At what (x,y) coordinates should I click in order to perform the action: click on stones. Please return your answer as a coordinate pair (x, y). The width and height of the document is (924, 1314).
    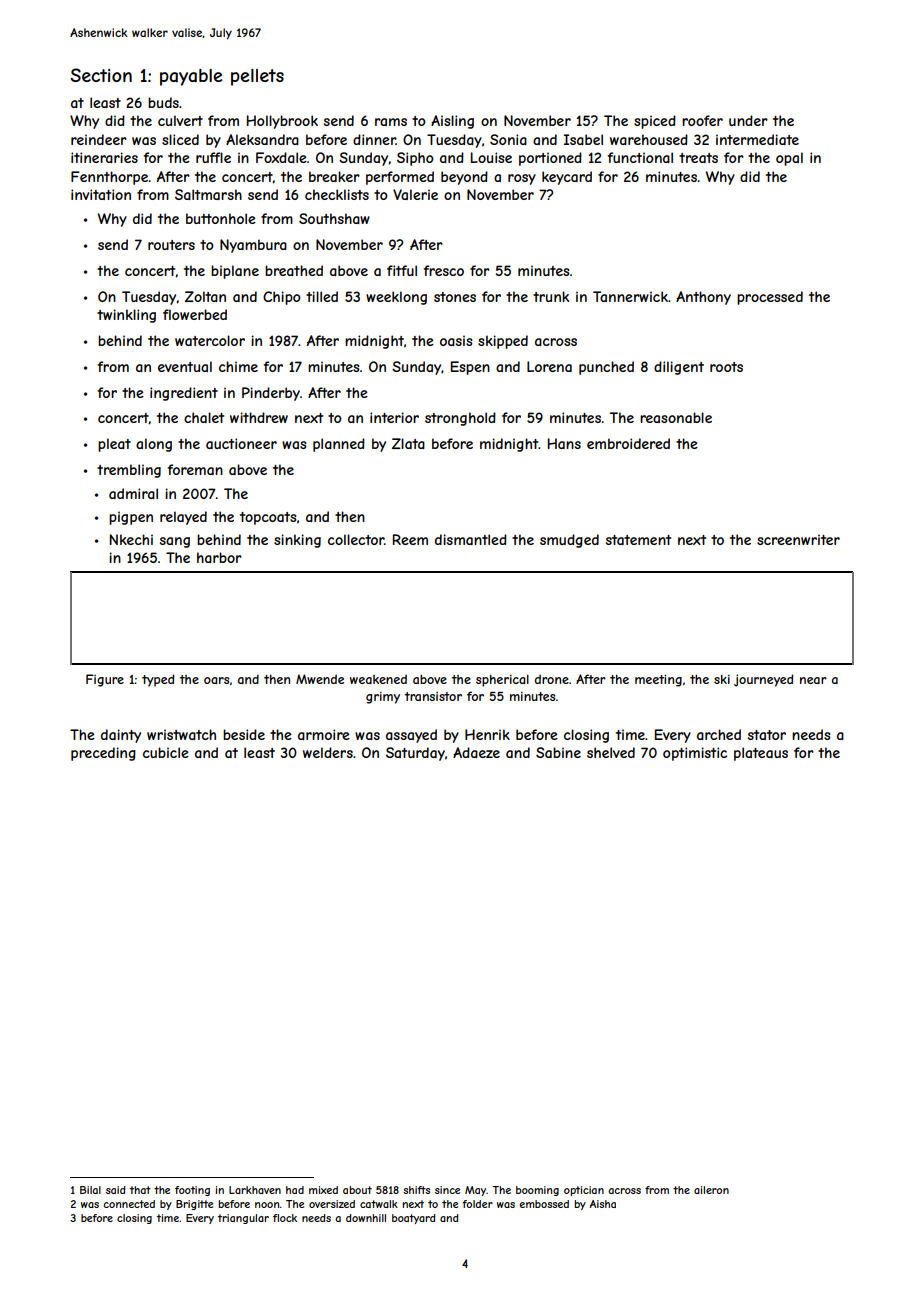
    Looking at the image, I should click on (455, 297).
